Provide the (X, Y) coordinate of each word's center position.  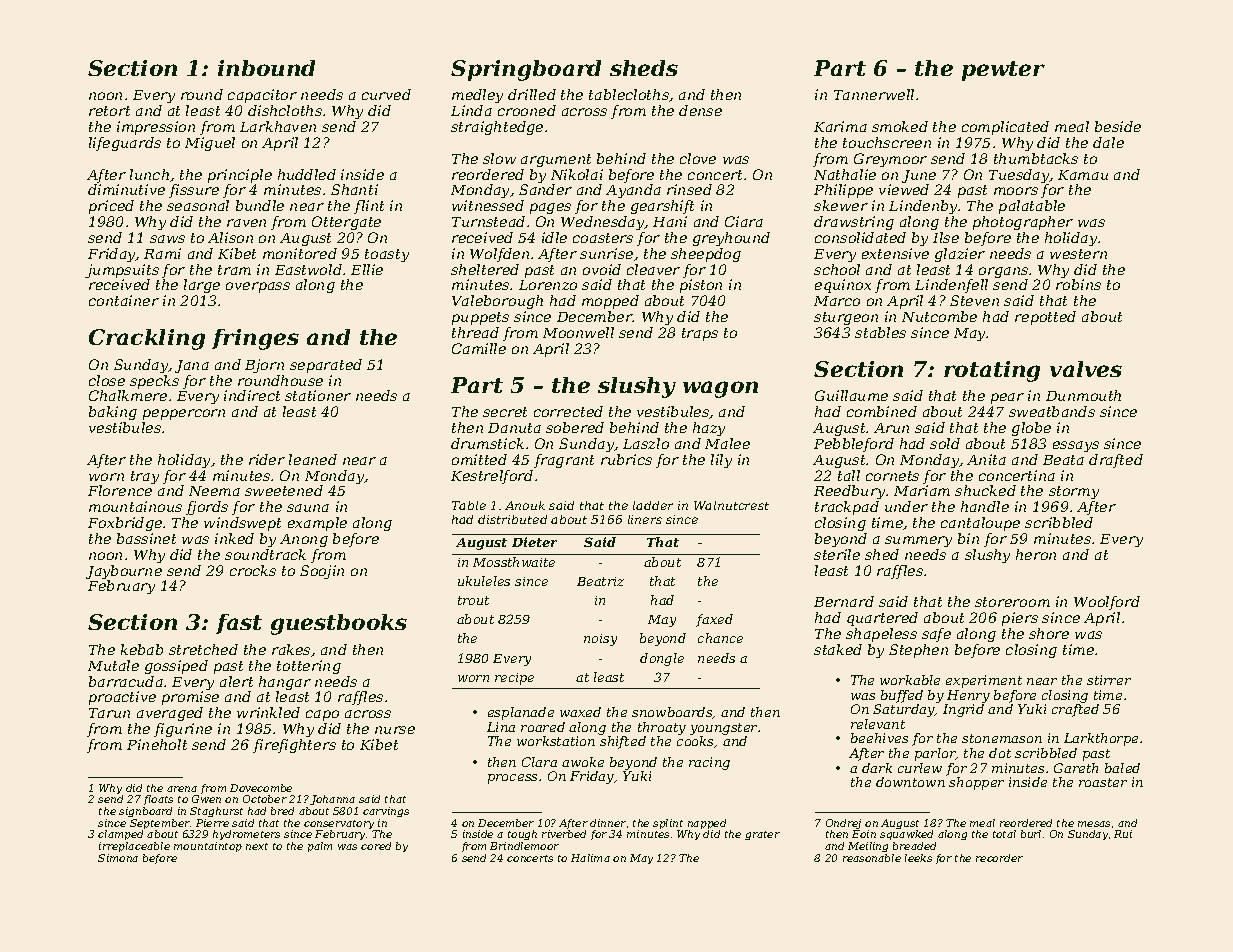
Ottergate (346, 223)
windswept (242, 524)
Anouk (525, 505)
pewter (1003, 71)
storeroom (1012, 602)
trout (473, 600)
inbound (266, 68)
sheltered (485, 269)
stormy (1074, 492)
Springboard (526, 70)
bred (282, 811)
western (1078, 254)
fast (239, 624)
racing (709, 763)
